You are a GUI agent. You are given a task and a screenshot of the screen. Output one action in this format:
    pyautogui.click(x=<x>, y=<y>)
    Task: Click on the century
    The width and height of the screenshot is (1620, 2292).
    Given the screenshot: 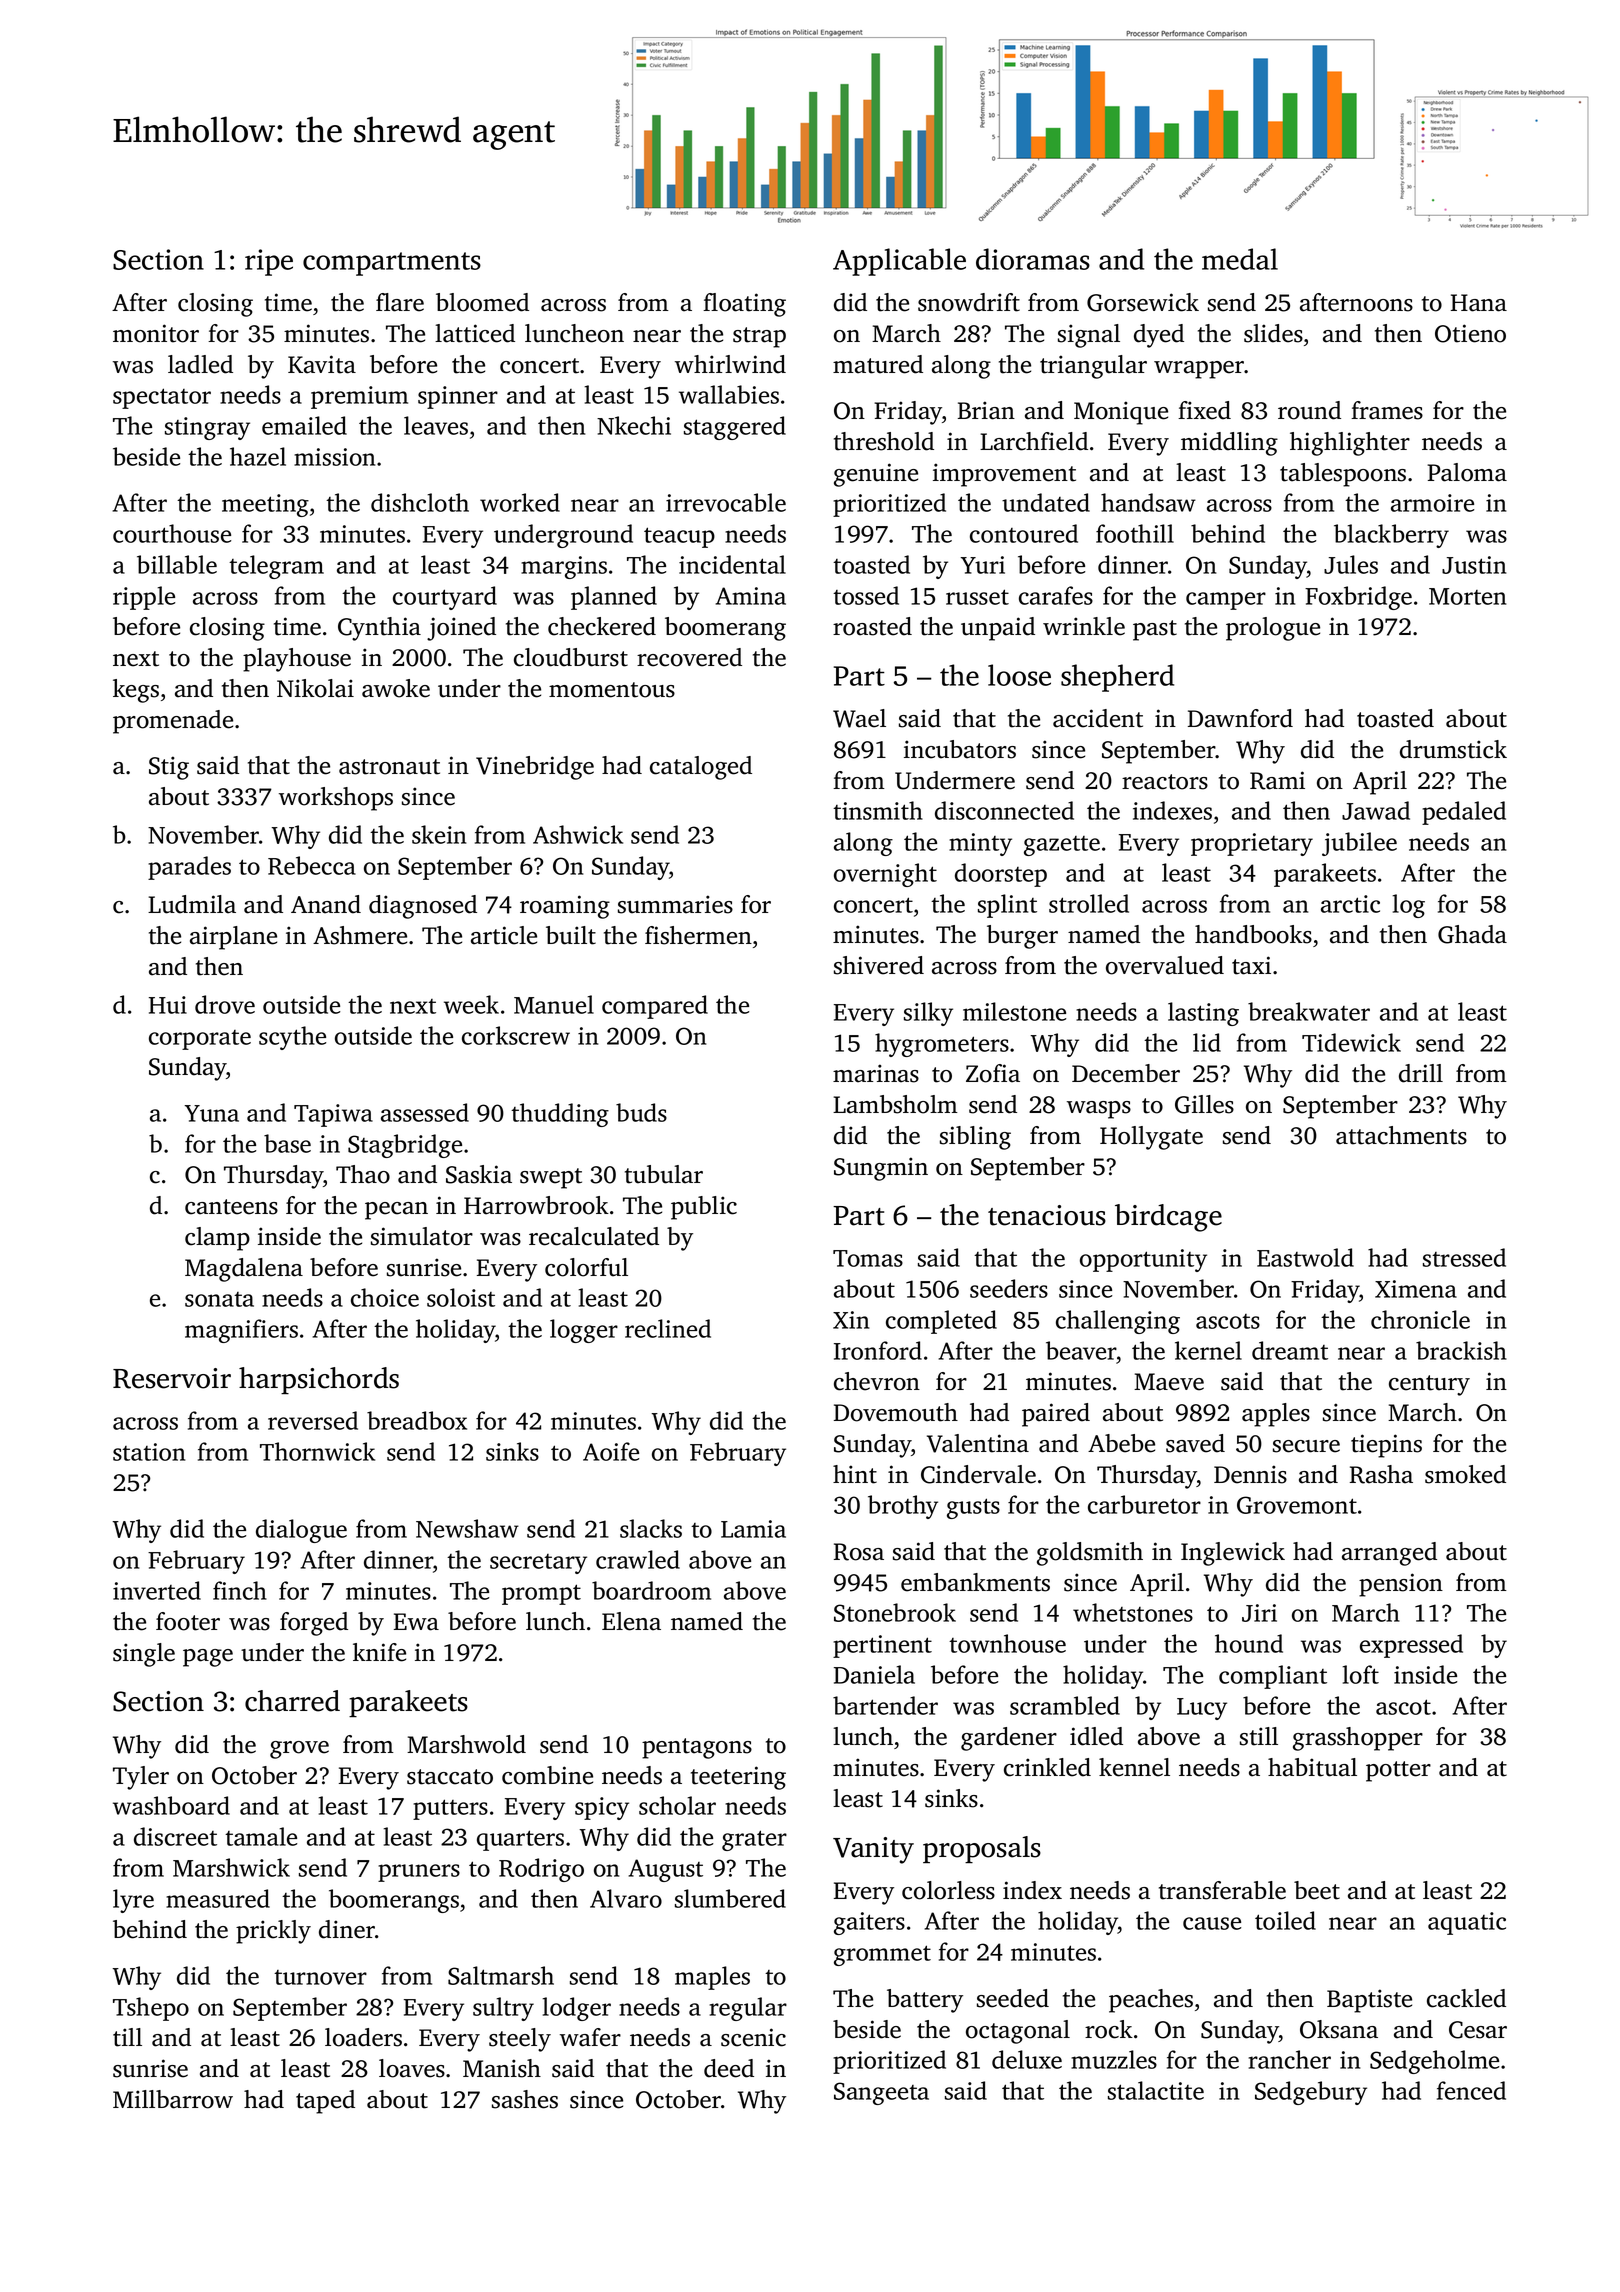 What is the action you would take?
    pyautogui.click(x=1429, y=1385)
